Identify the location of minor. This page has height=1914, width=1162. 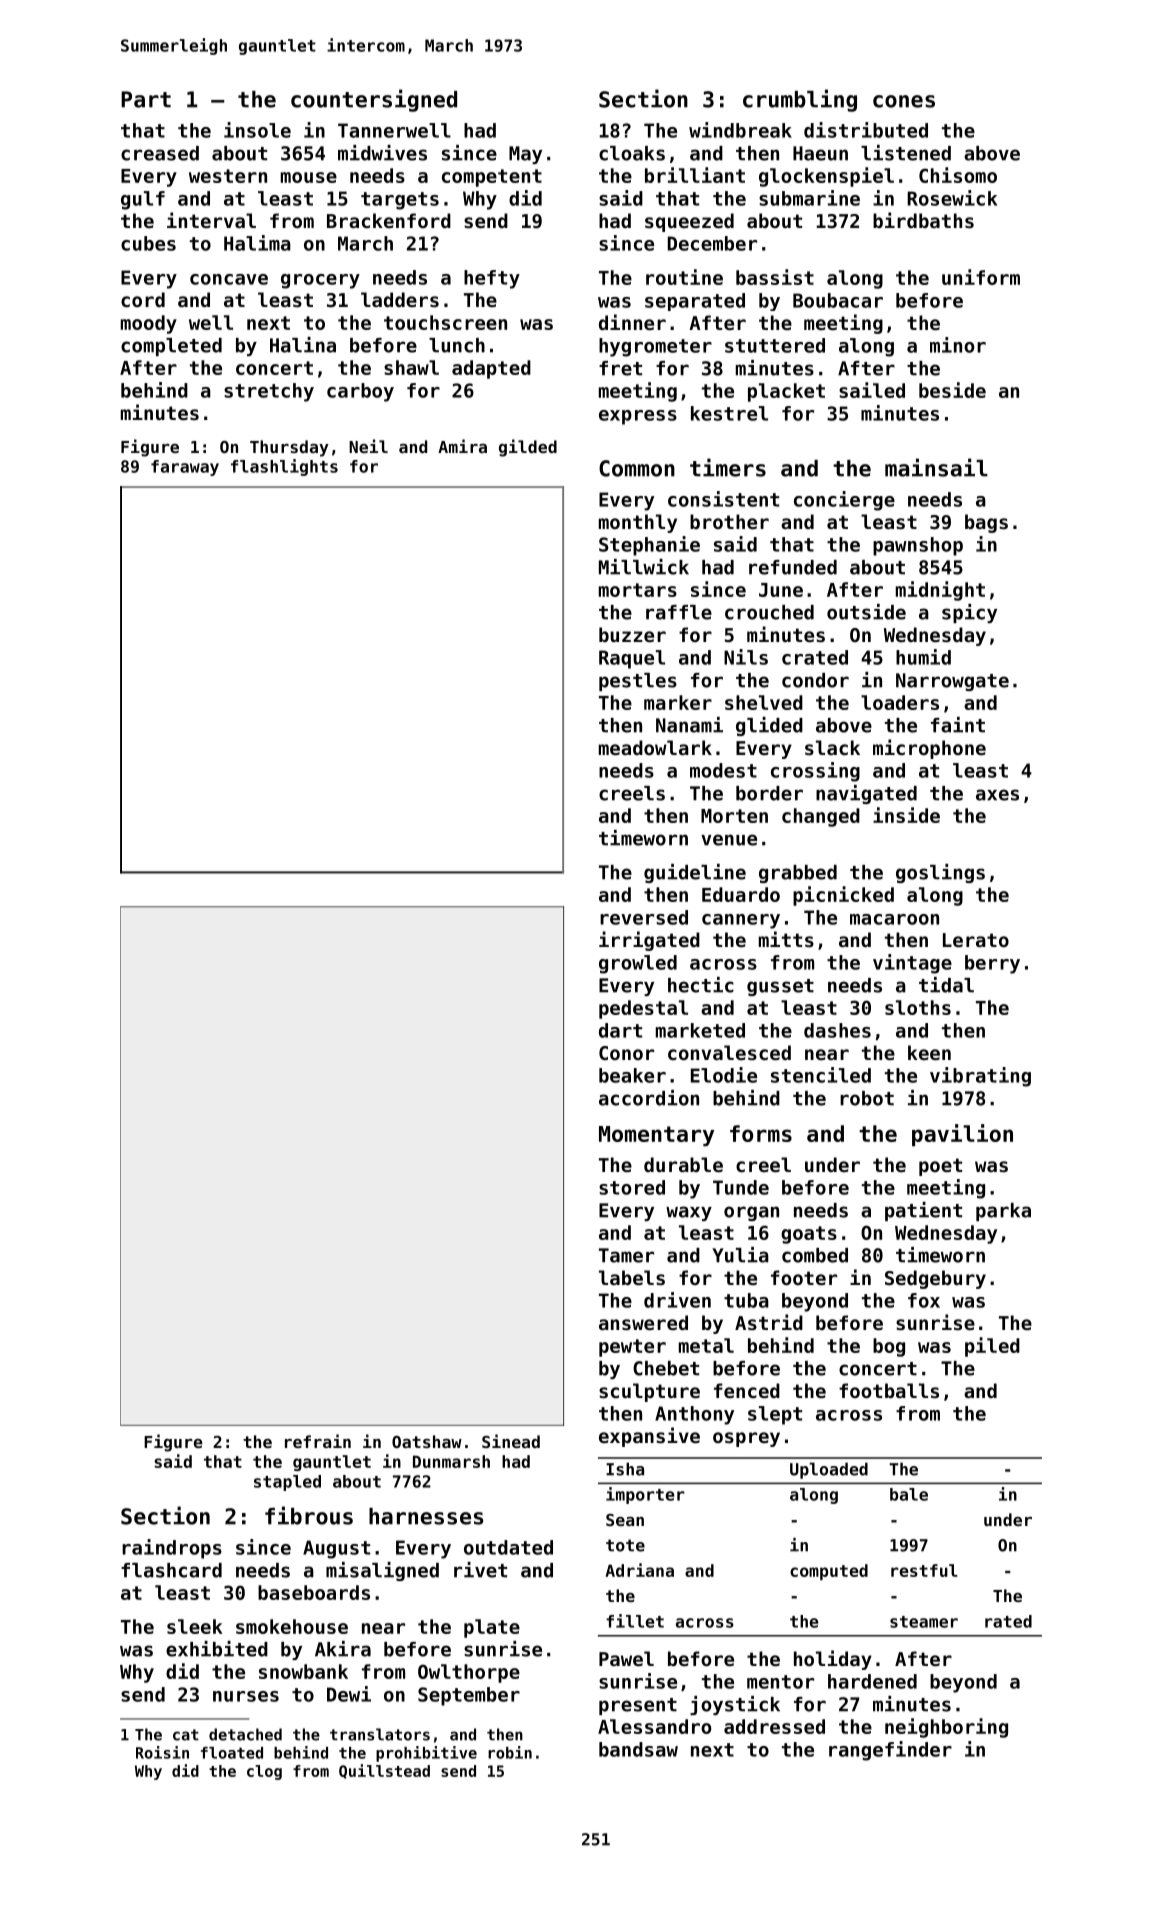
(958, 345).
